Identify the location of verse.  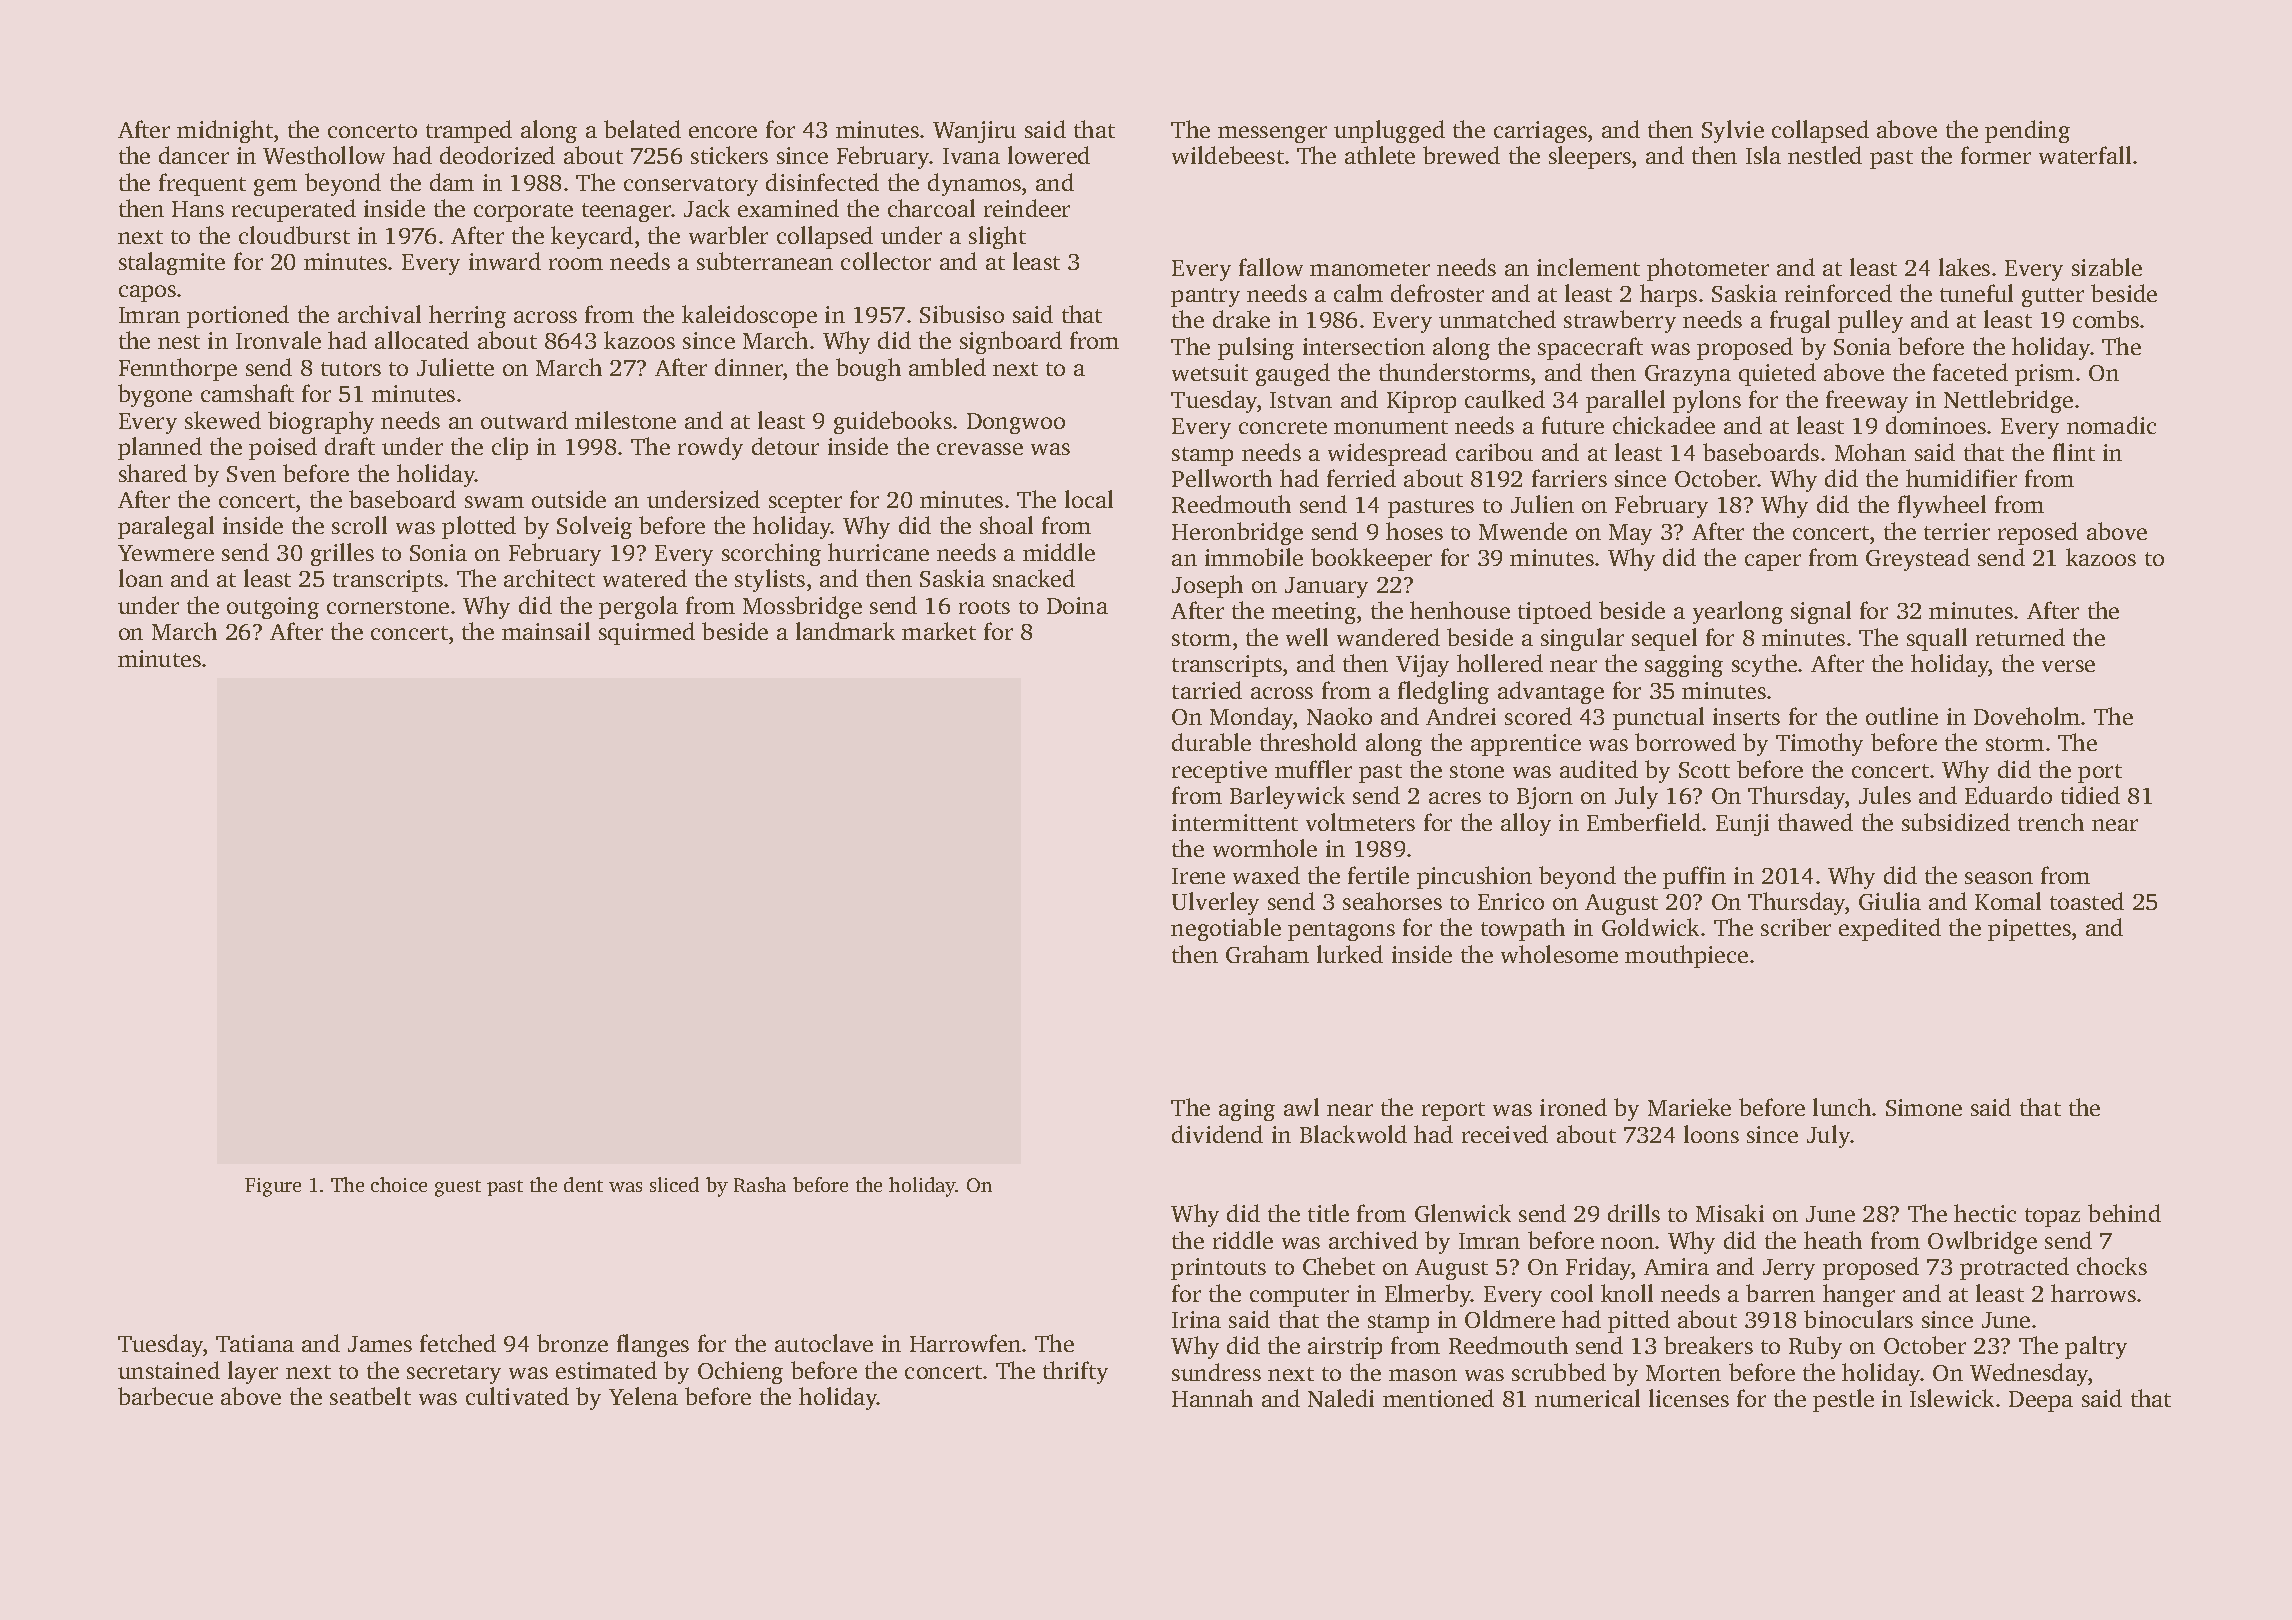
(2068, 666).
